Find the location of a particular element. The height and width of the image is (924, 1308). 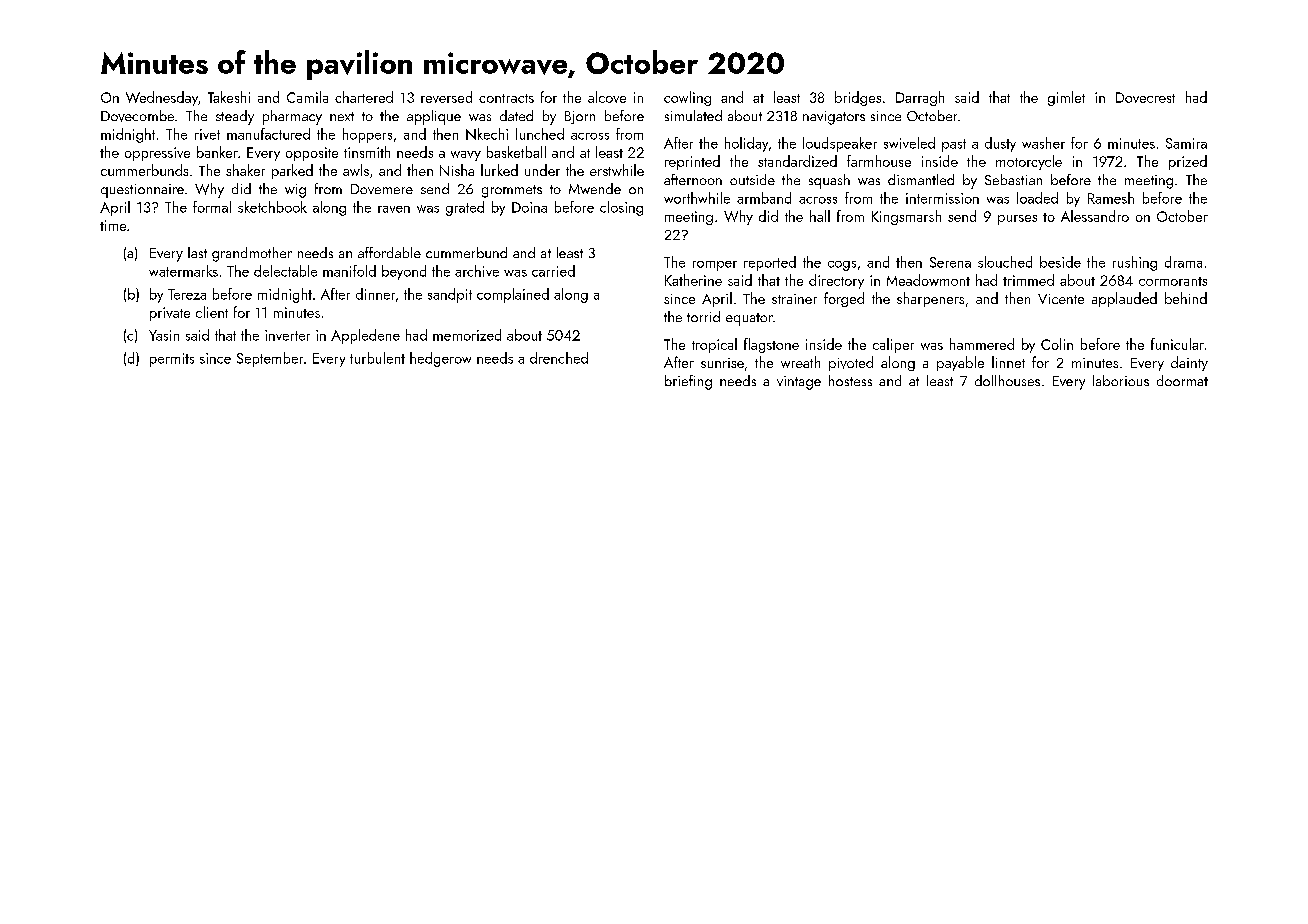

Dovecrest is located at coordinates (1145, 97).
